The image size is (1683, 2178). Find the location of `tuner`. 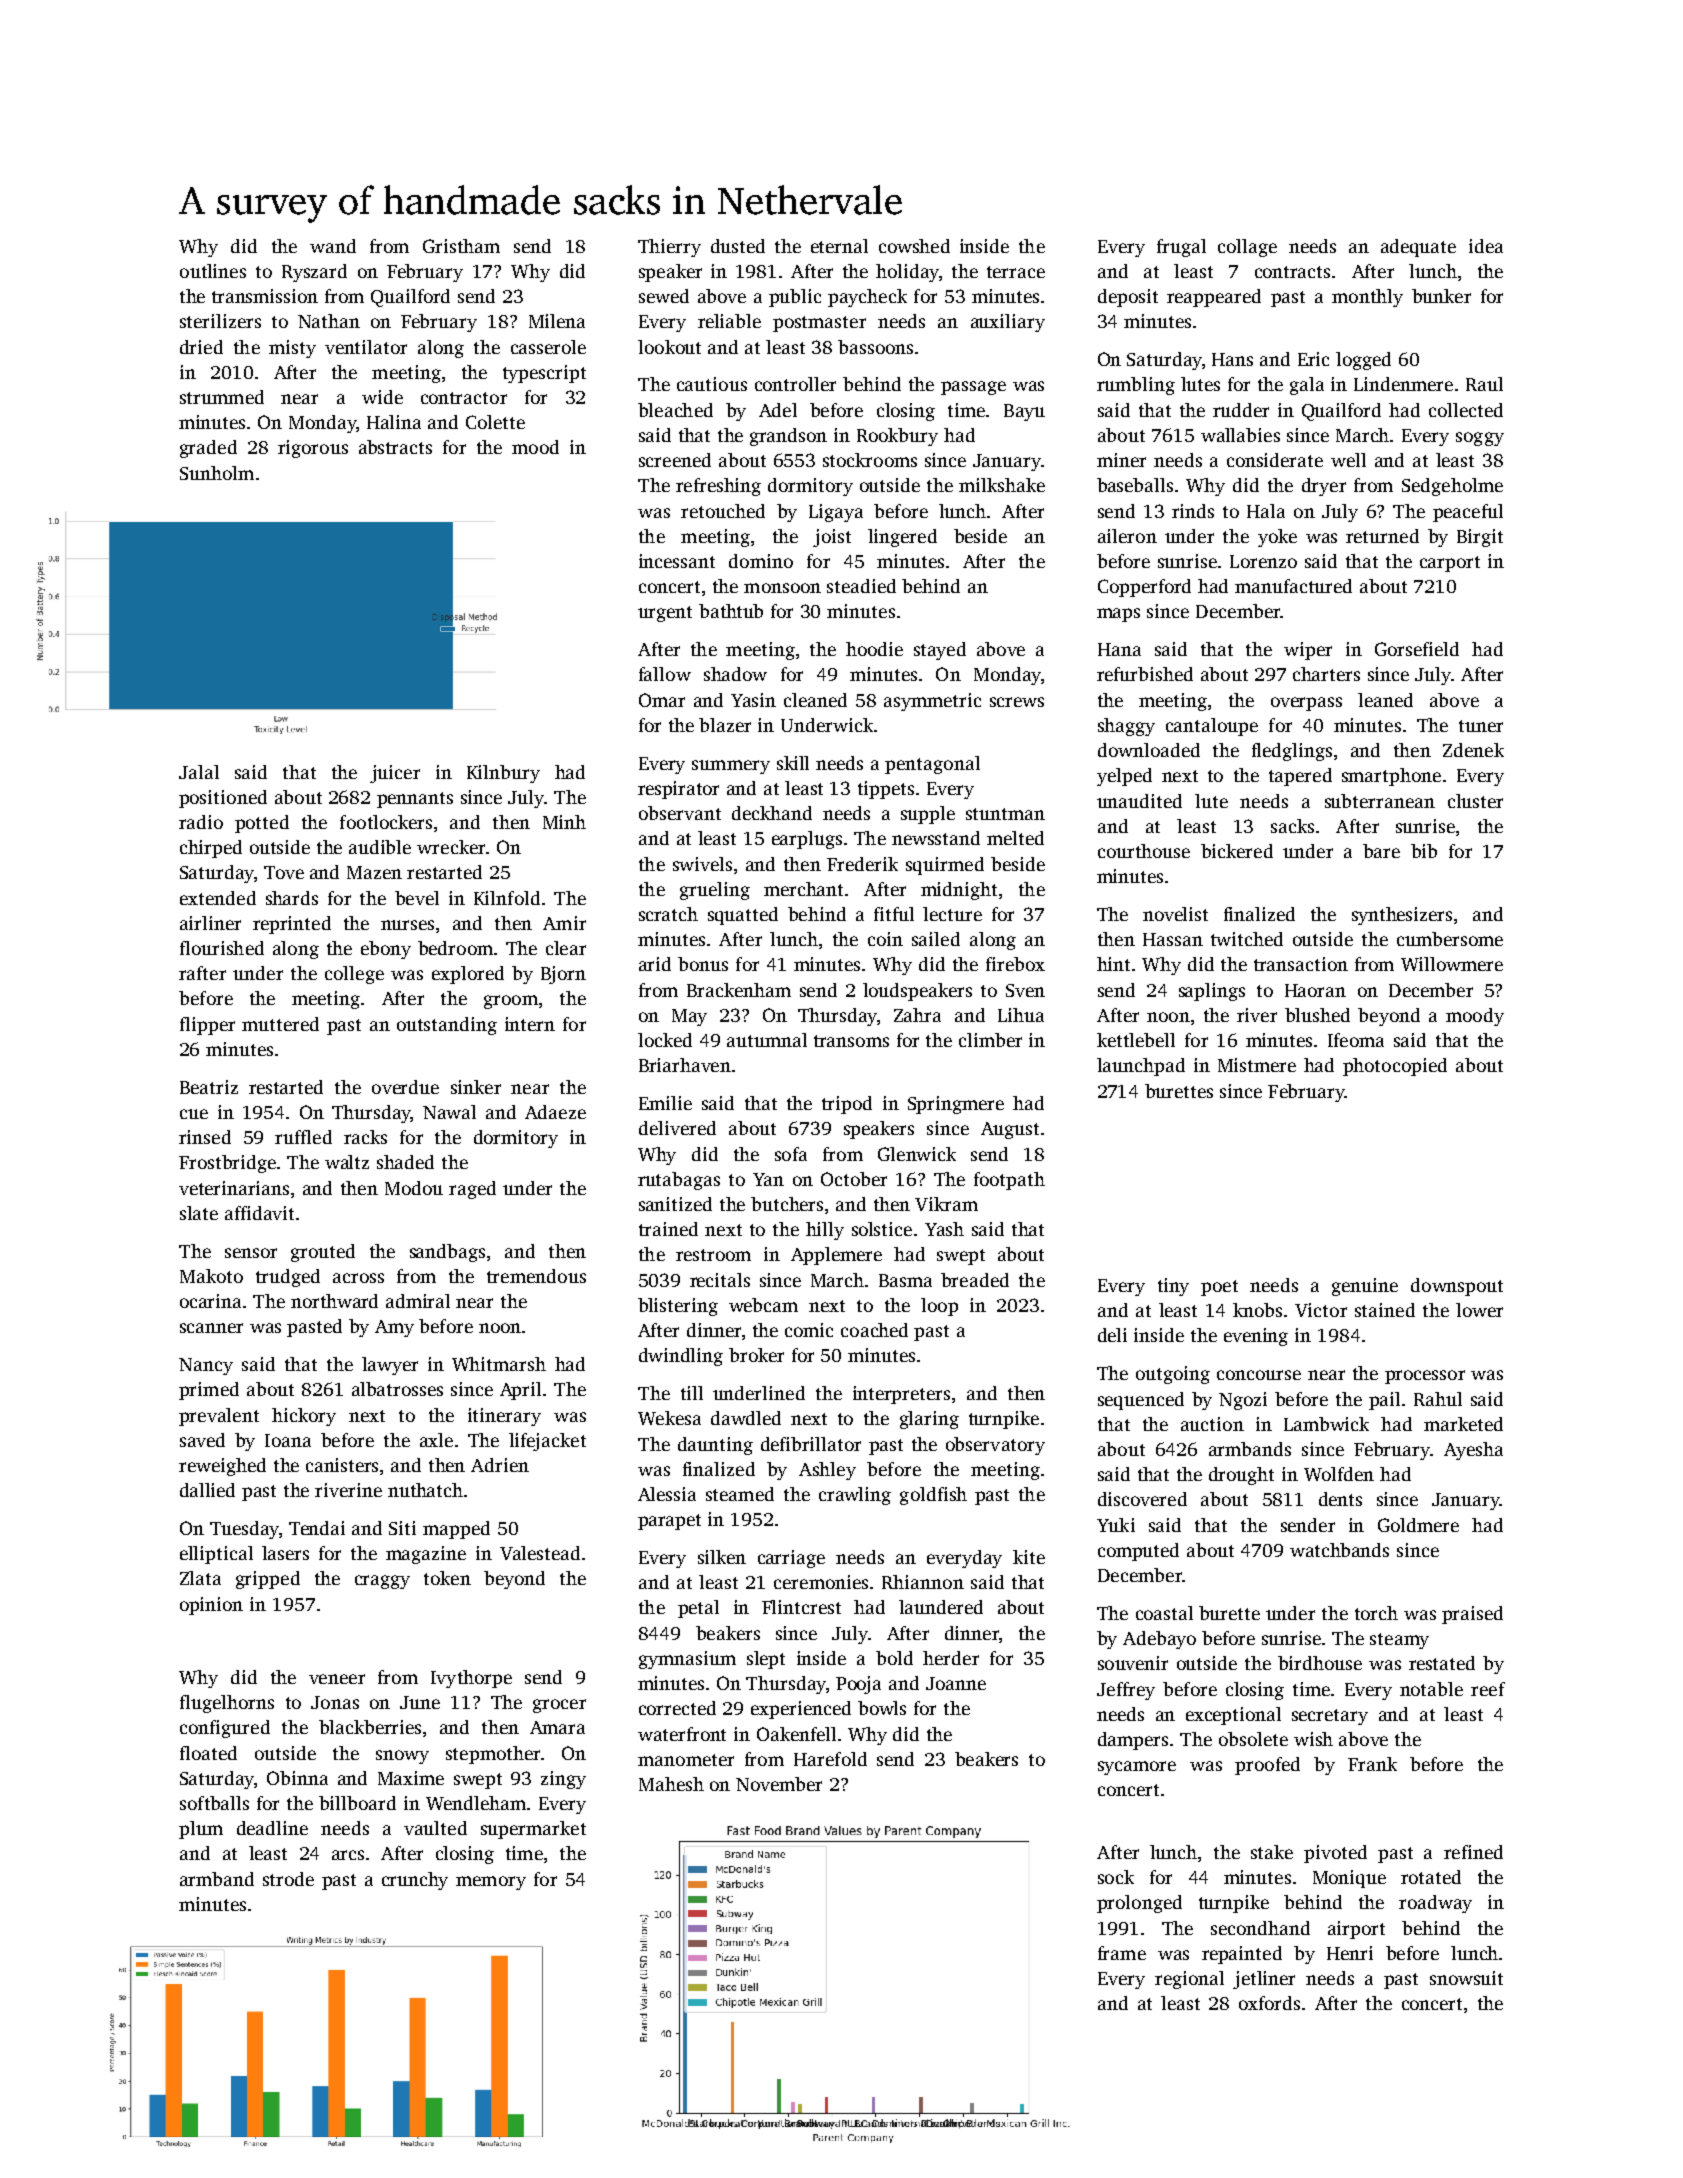

tuner is located at coordinates (1481, 726).
